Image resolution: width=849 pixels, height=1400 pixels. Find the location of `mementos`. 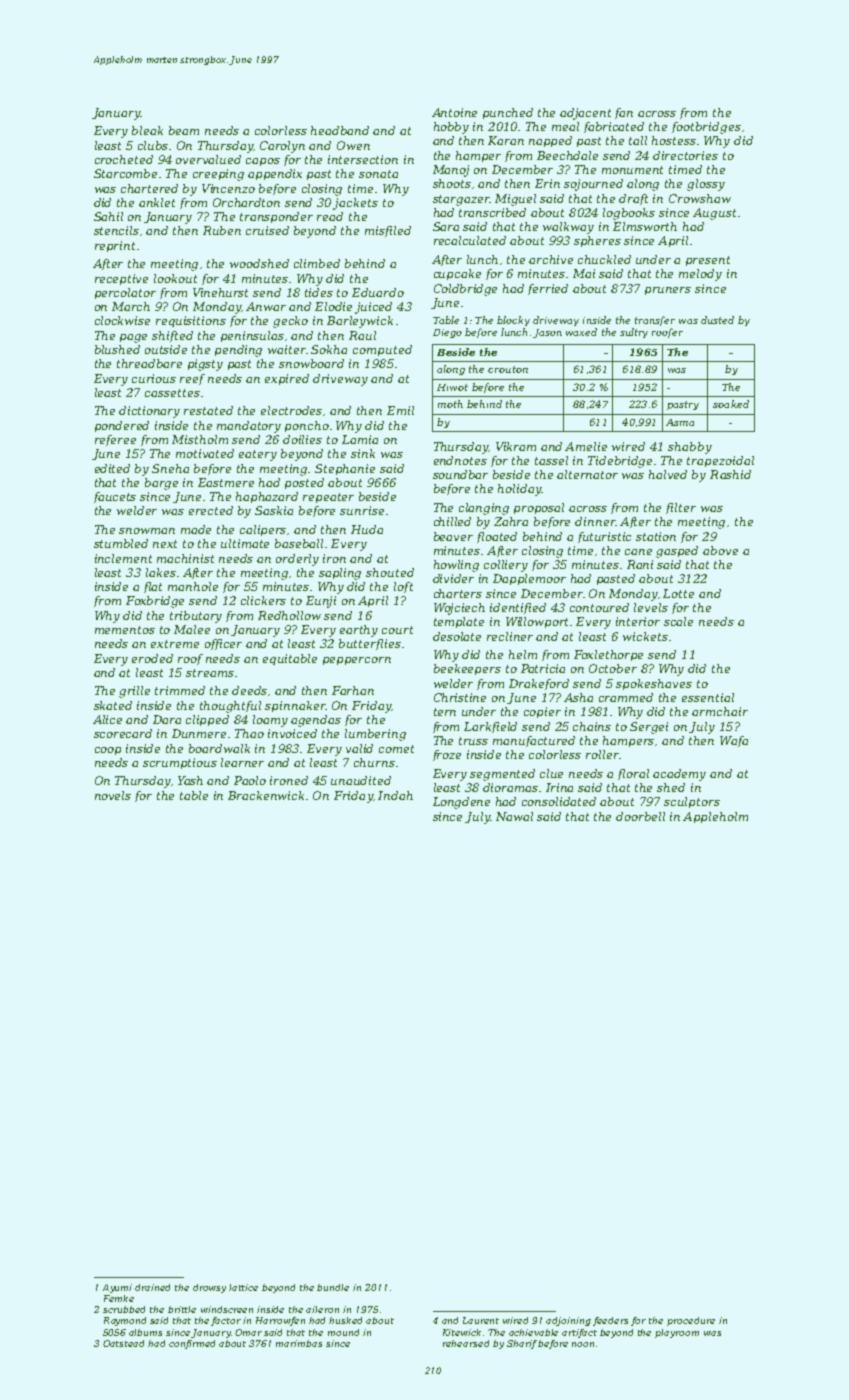

mementos is located at coordinates (125, 630).
